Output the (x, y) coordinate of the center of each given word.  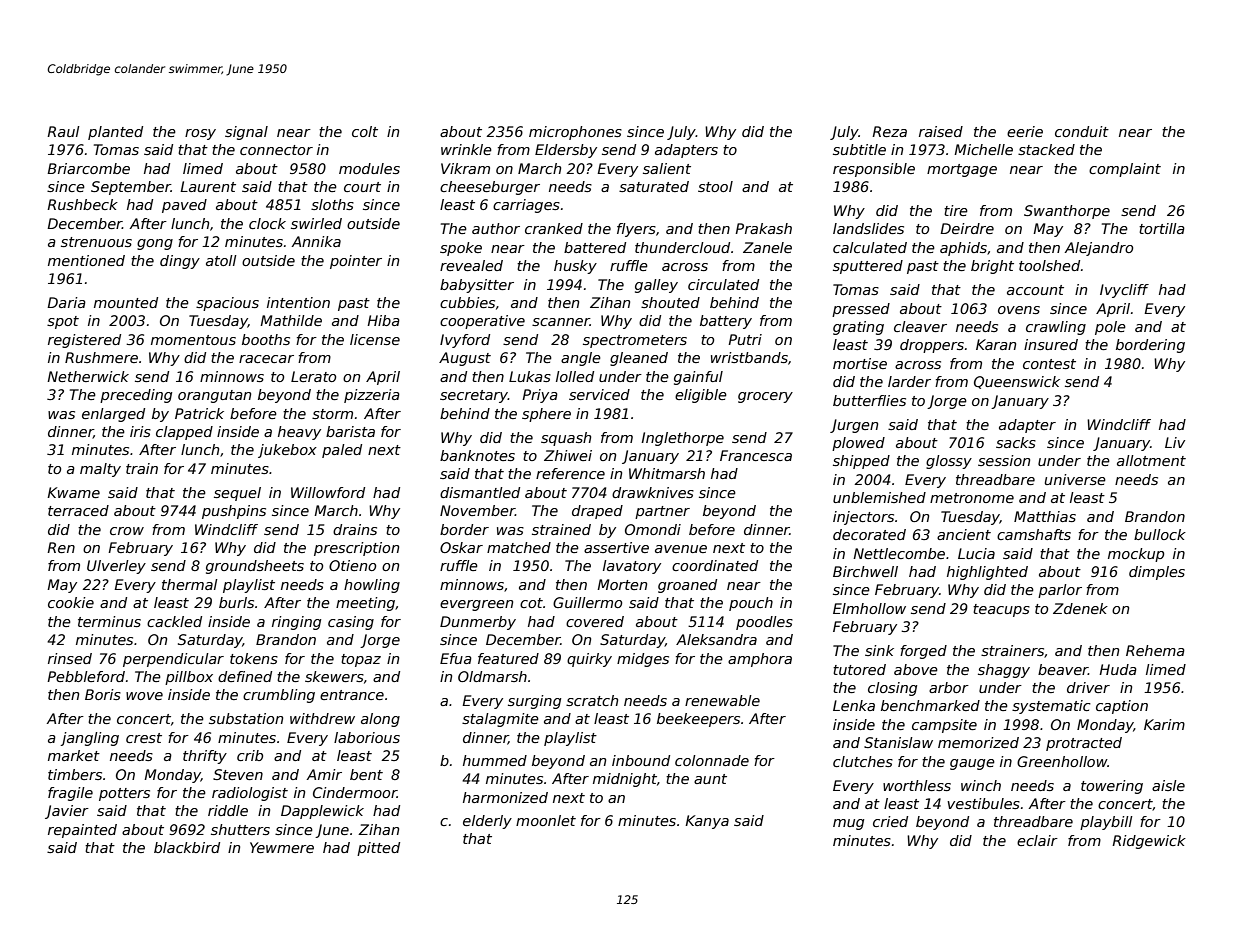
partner (662, 512)
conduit (1082, 131)
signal (246, 133)
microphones (575, 133)
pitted (378, 849)
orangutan (214, 396)
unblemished (879, 497)
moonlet (546, 820)
